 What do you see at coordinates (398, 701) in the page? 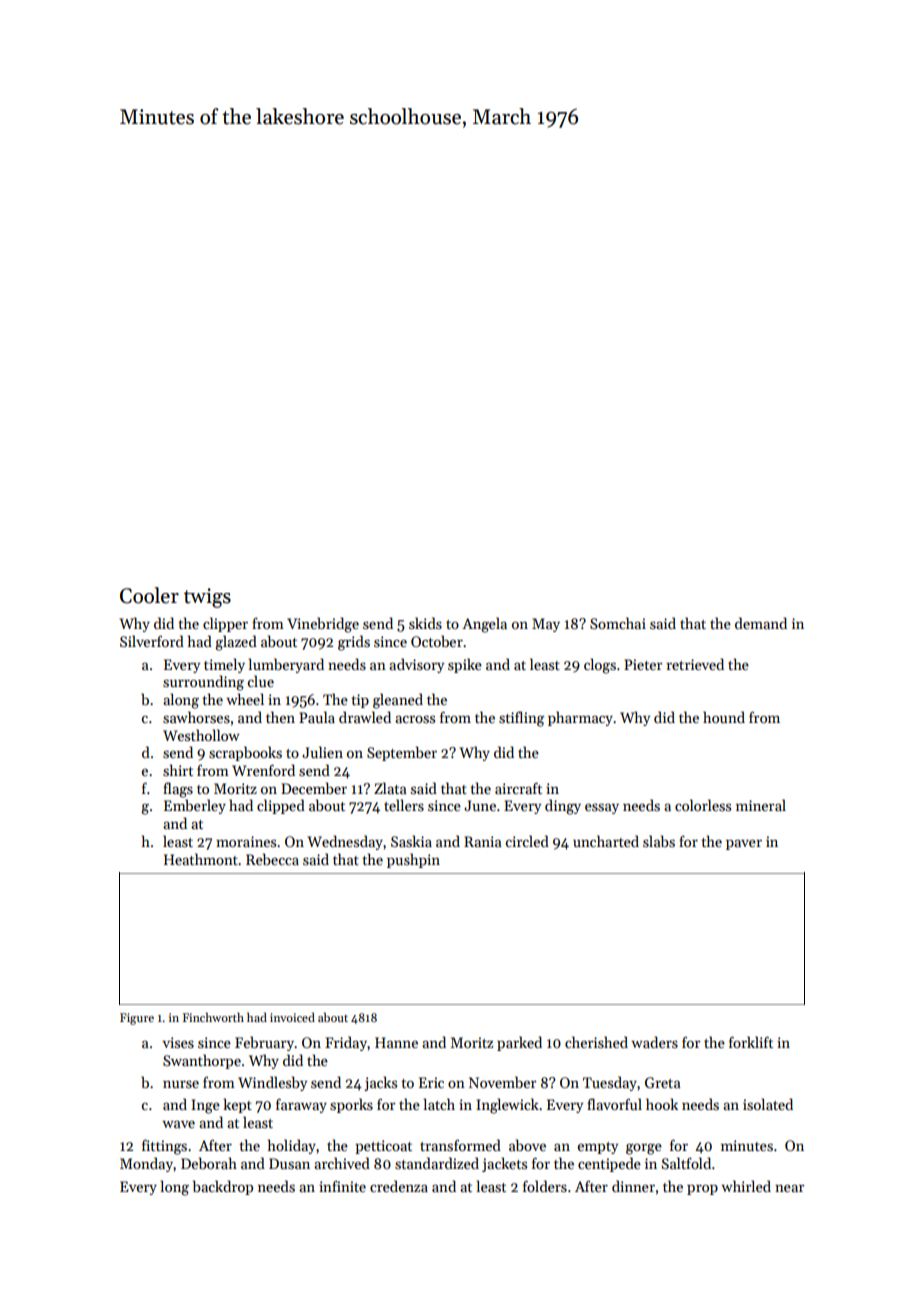
I see `gleaned` at bounding box center [398, 701].
